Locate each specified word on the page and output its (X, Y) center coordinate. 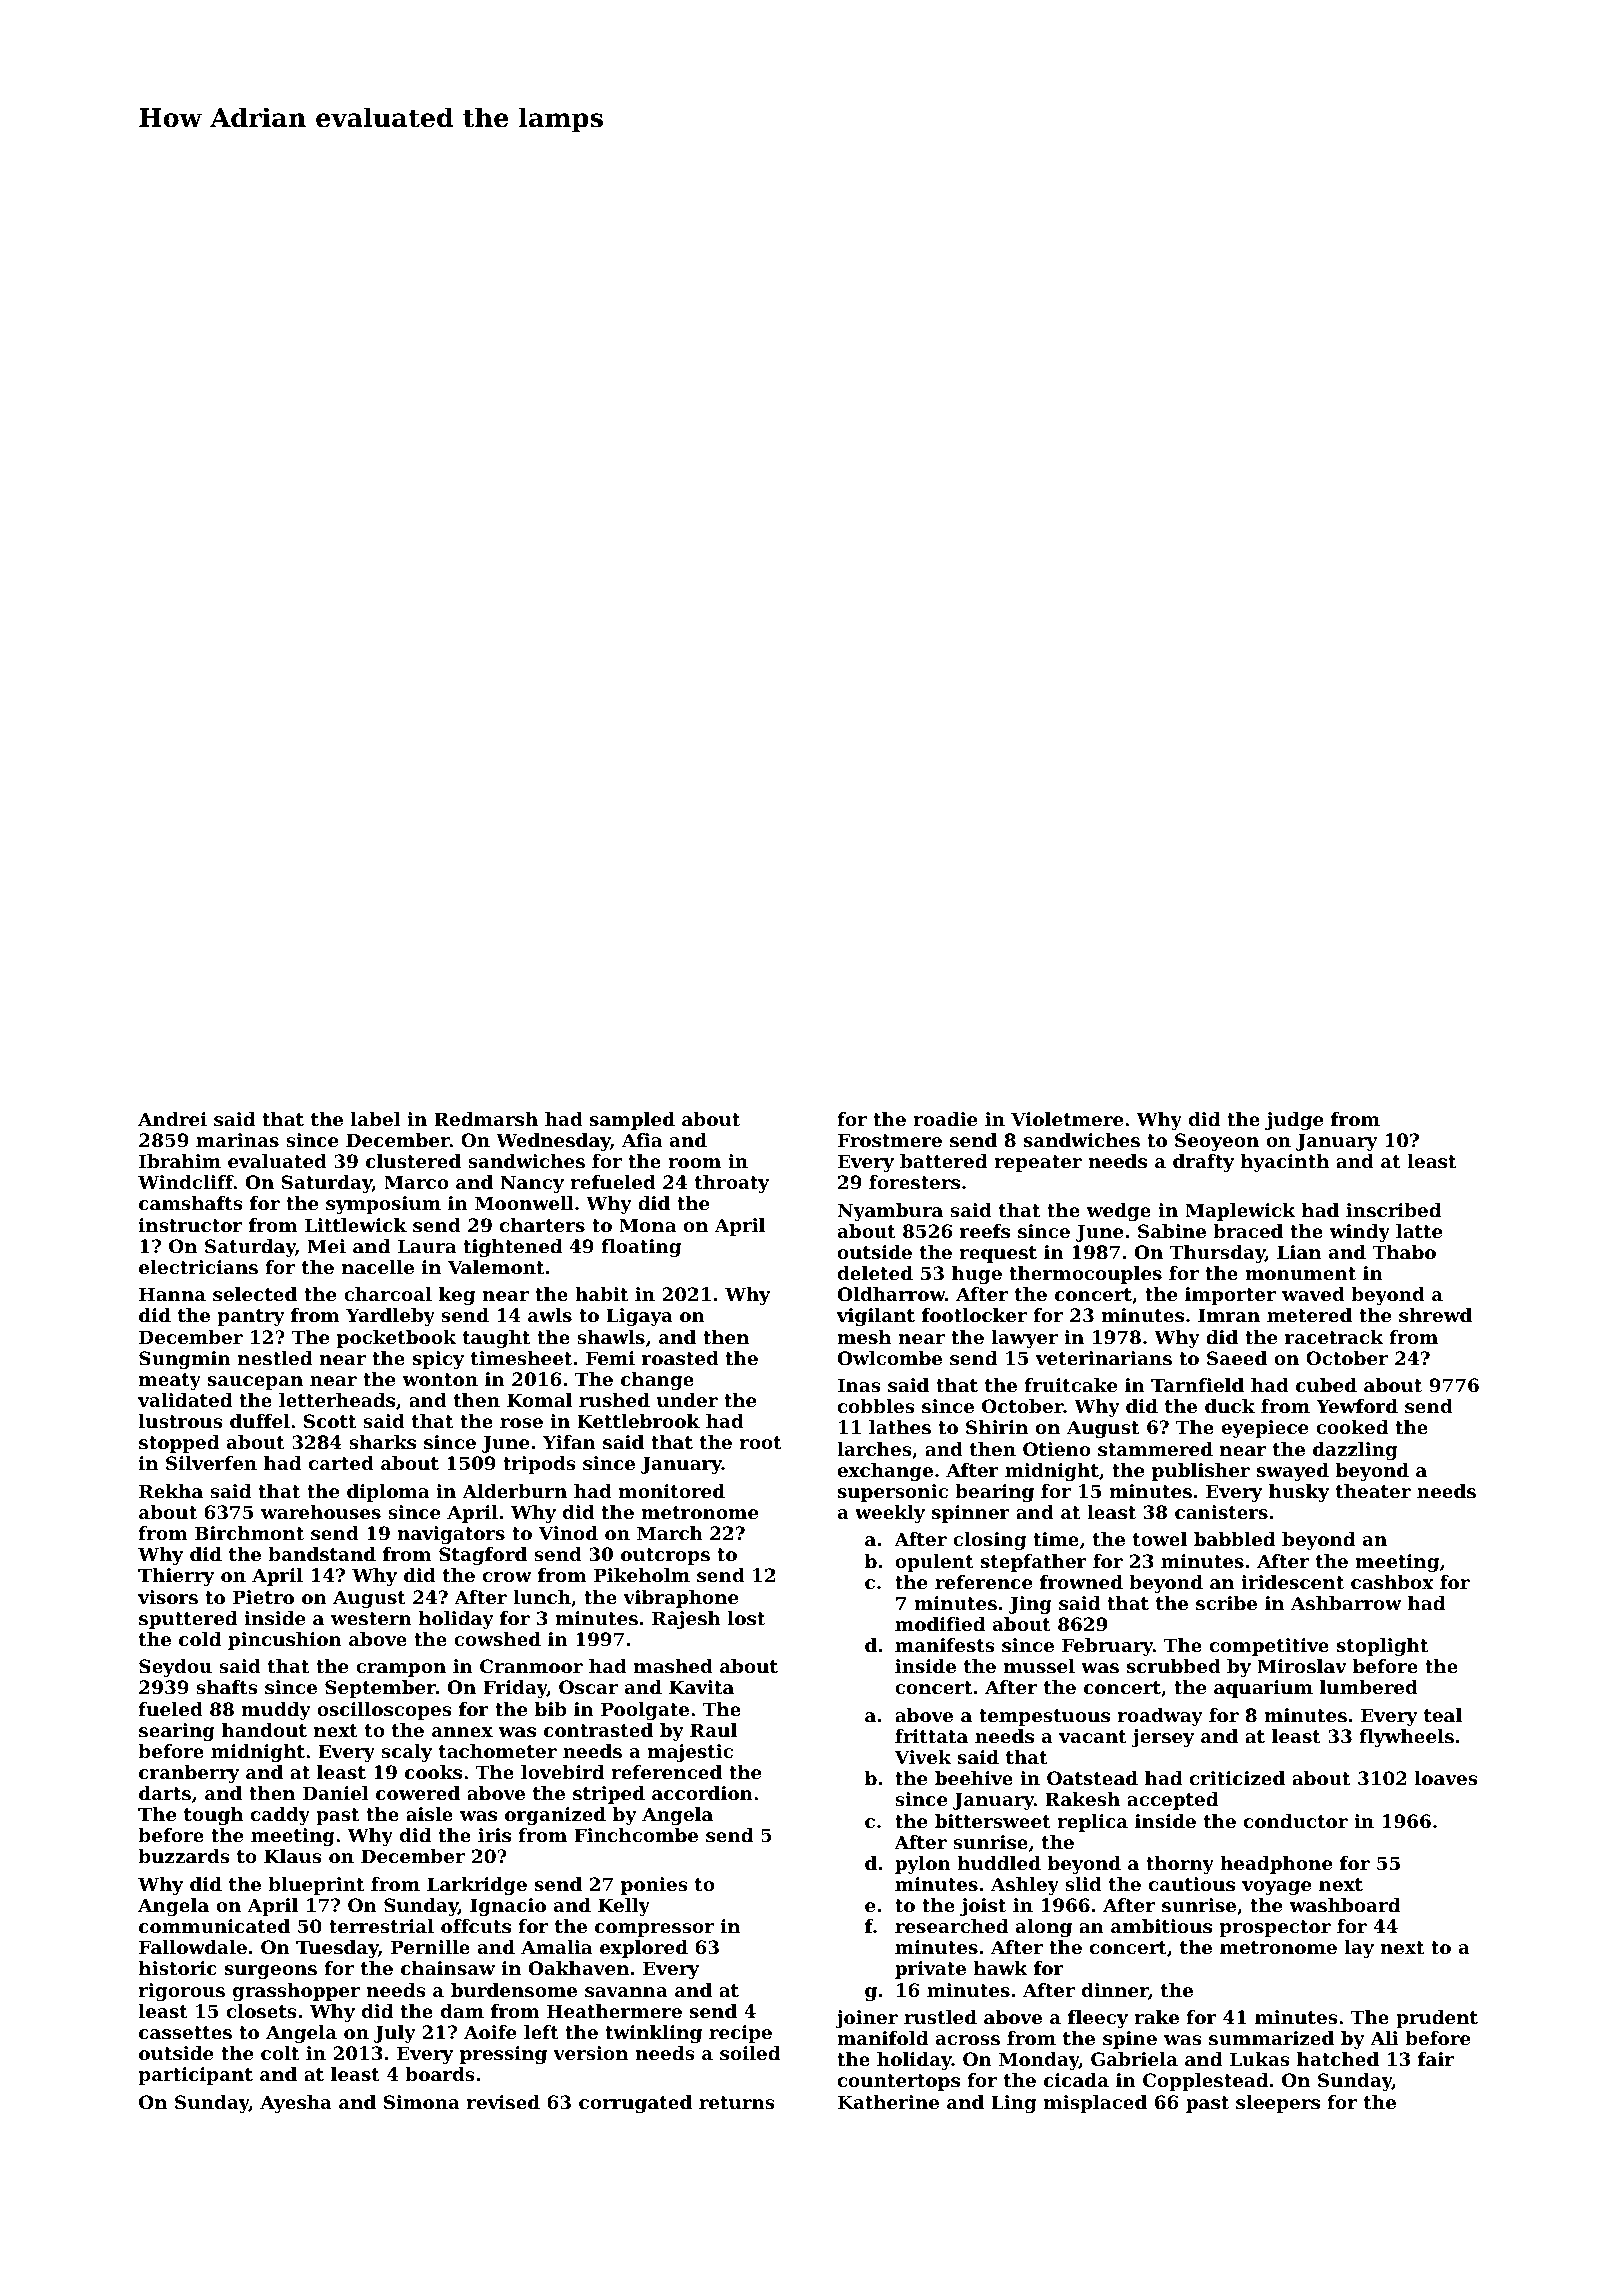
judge (1294, 1121)
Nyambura (890, 1212)
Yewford (1357, 1406)
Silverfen (211, 1463)
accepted (1172, 1801)
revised (503, 2102)
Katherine (888, 2102)
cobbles (876, 1406)
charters (542, 1225)
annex (462, 1732)
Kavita (701, 1687)
